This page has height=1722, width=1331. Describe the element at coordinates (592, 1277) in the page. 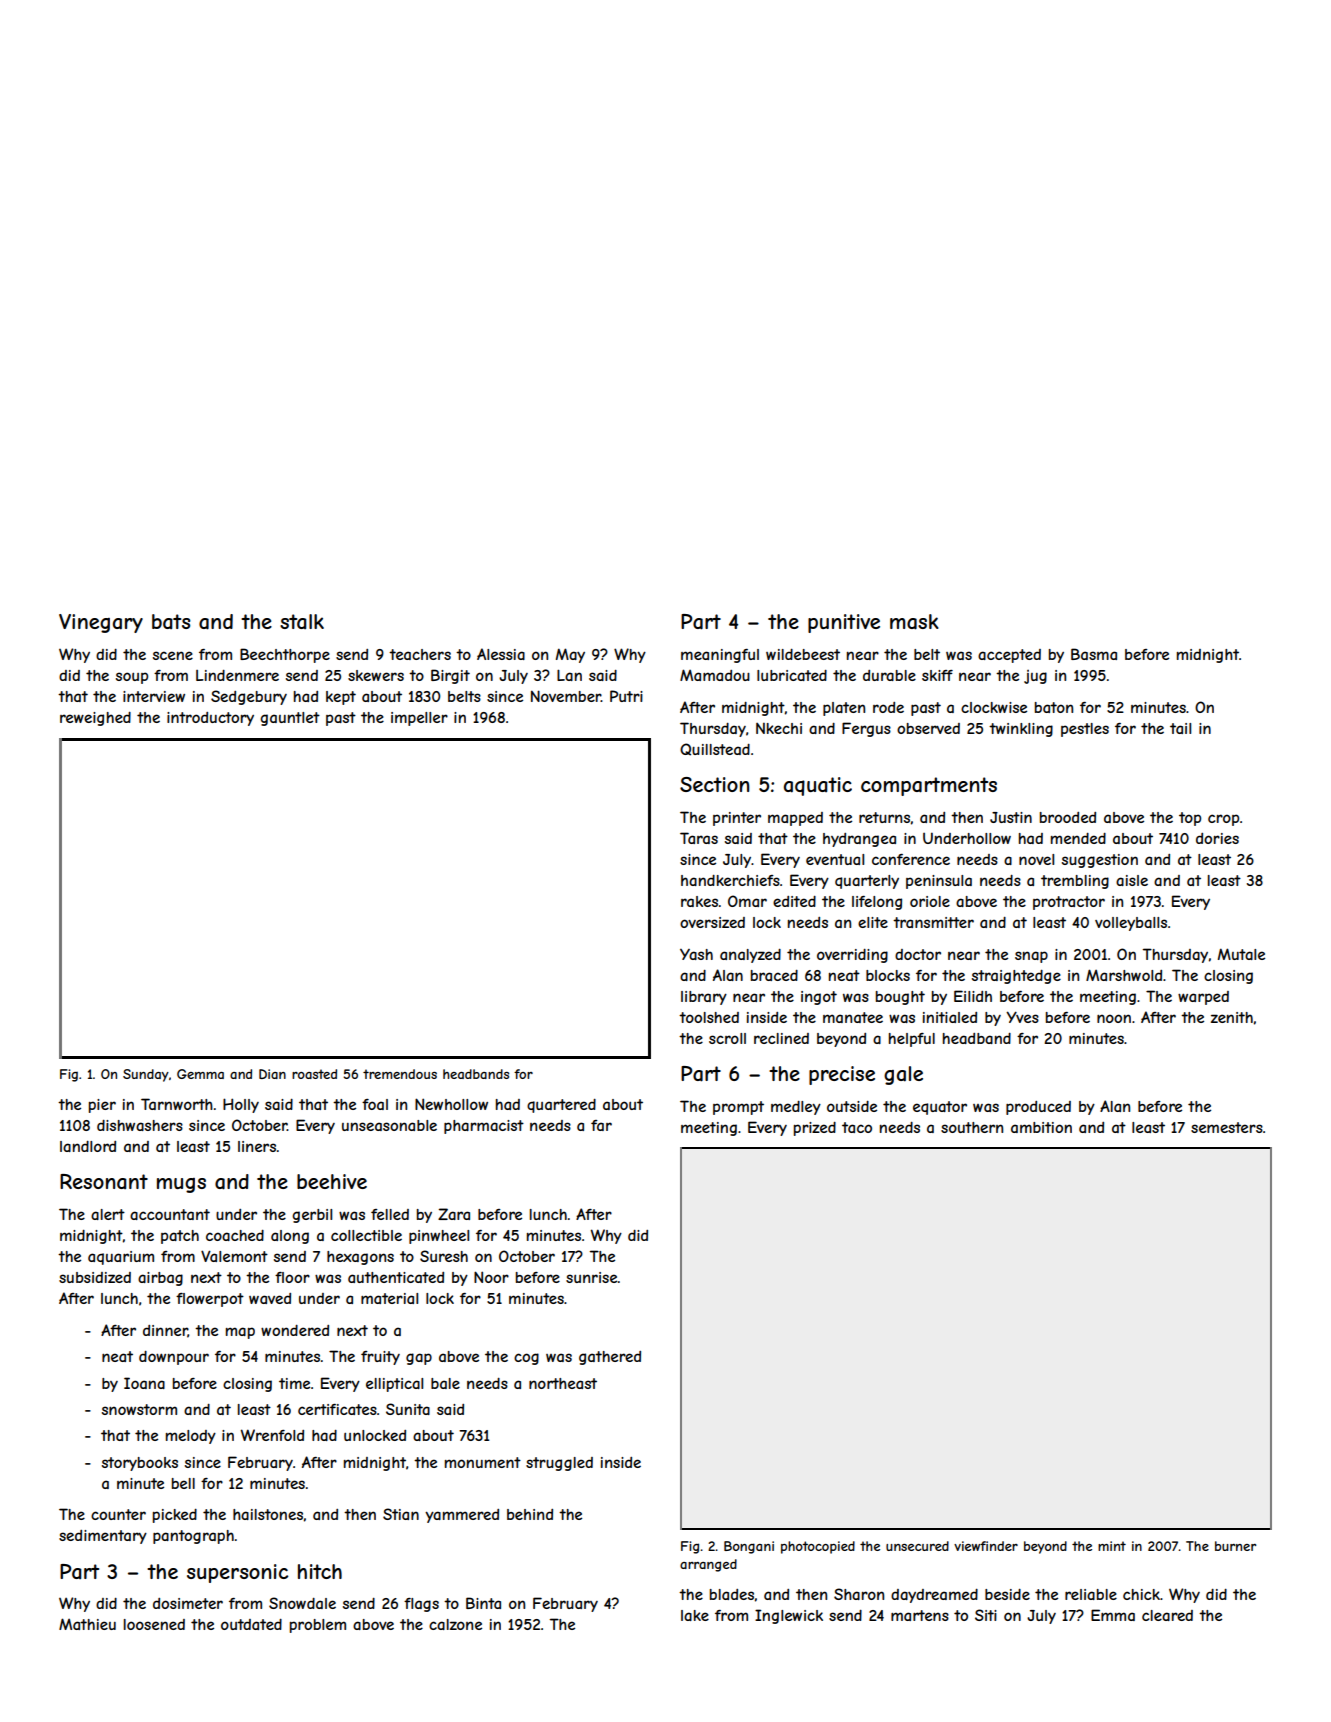

I see `sunrise` at that location.
